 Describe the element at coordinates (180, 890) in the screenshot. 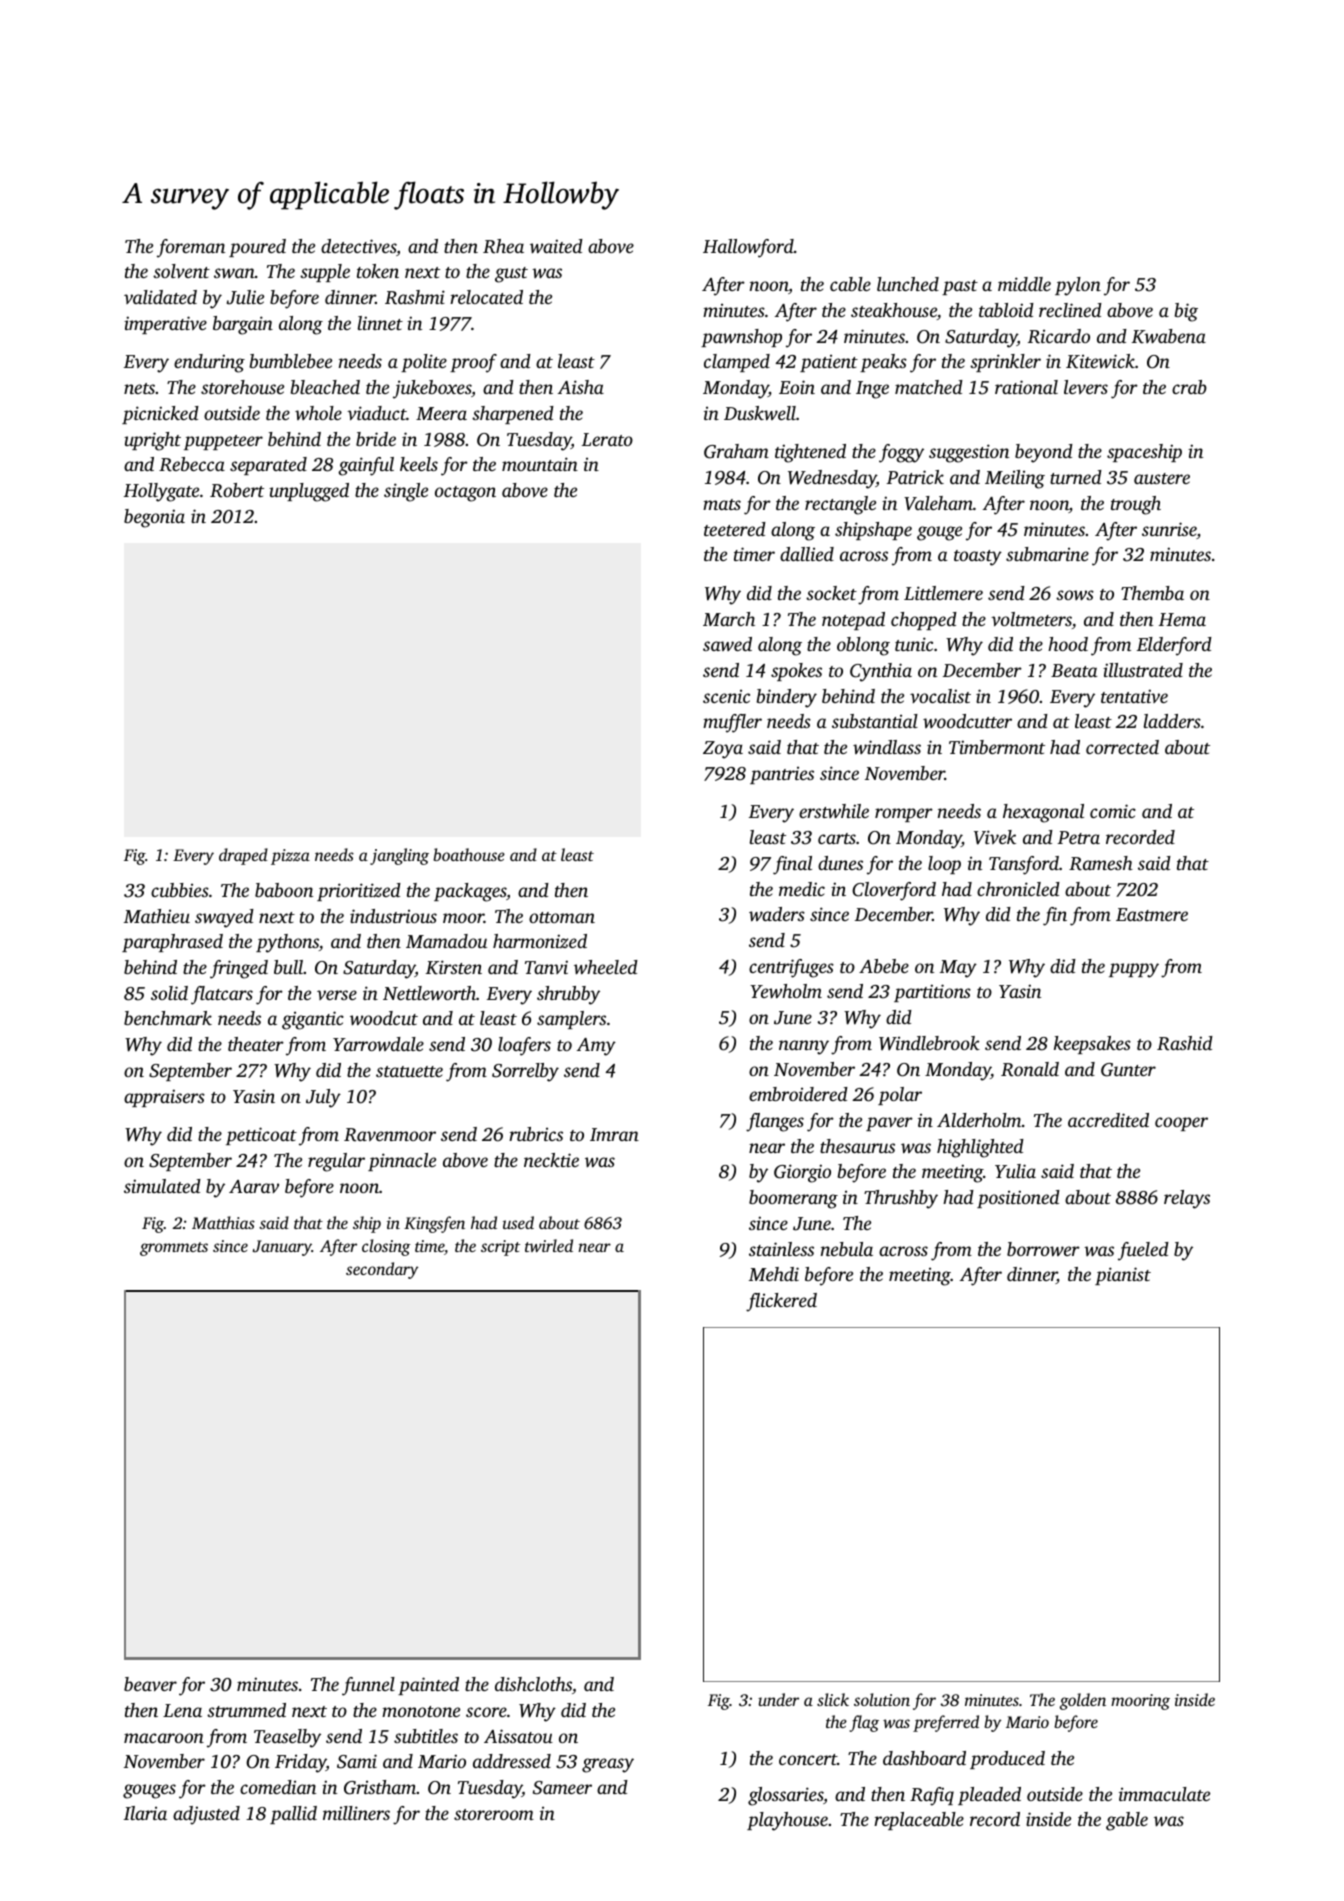

I see `cubbies` at that location.
